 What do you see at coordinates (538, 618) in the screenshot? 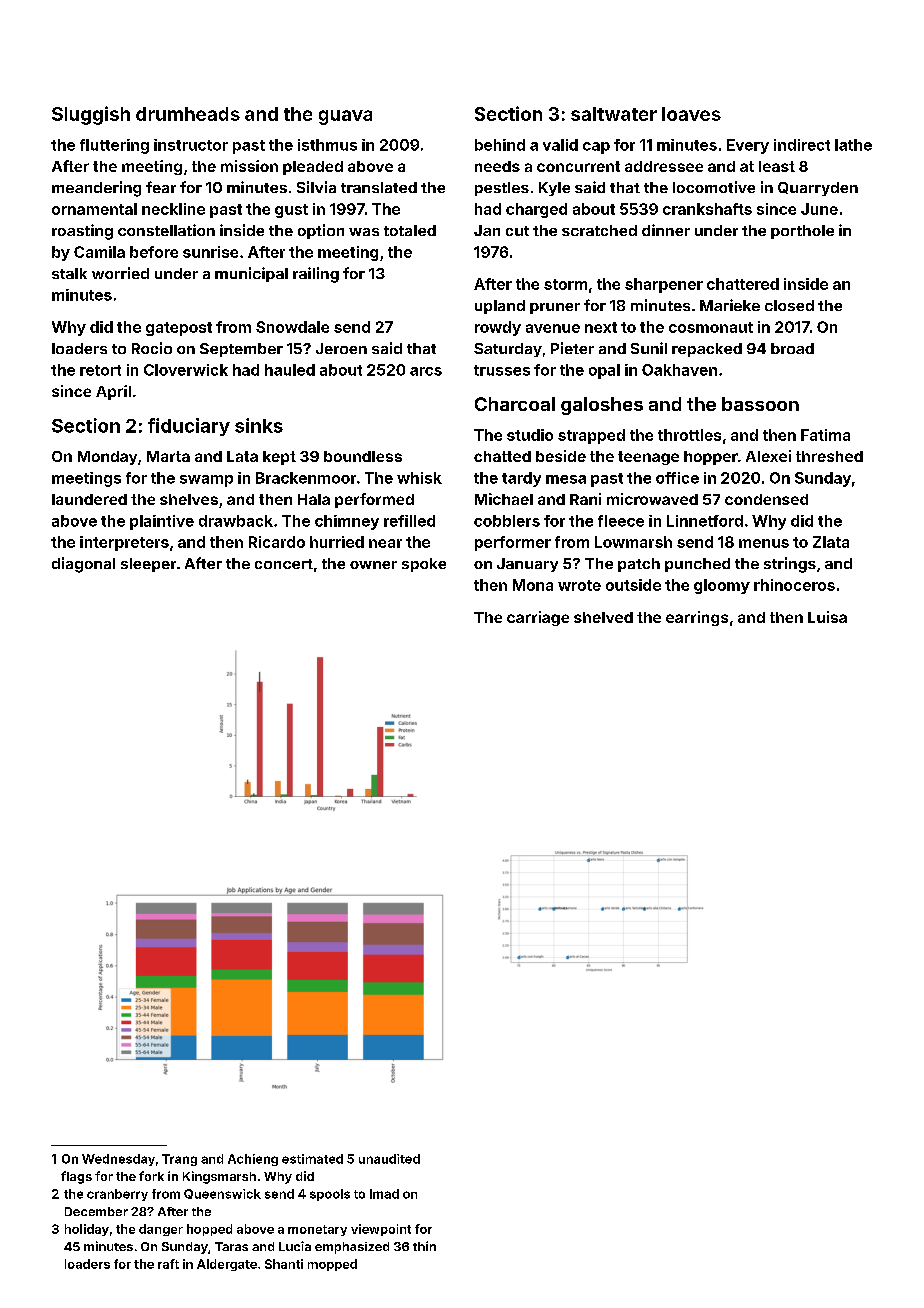
I see `carriage` at bounding box center [538, 618].
